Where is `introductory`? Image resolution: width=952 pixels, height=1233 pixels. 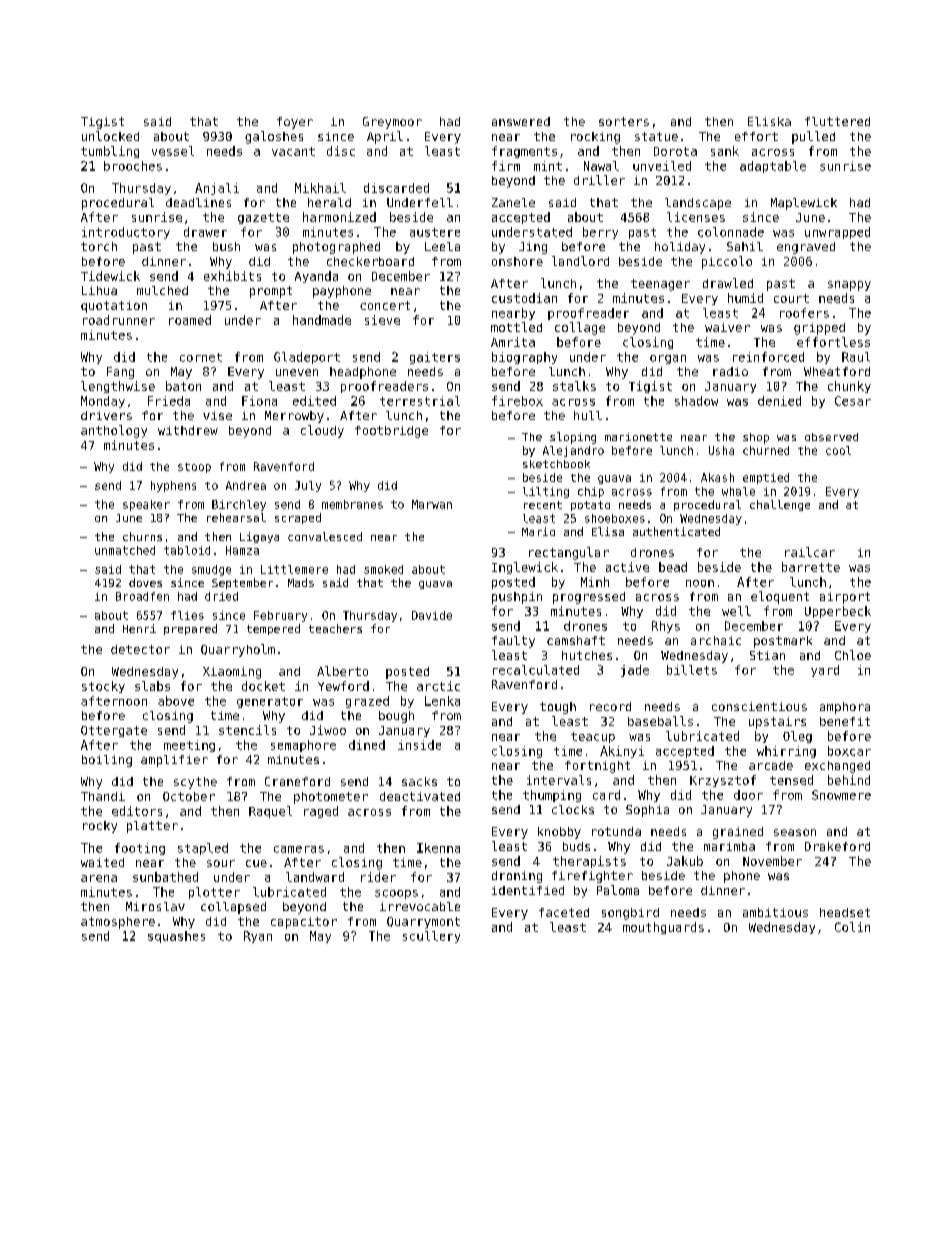 introductory is located at coordinates (126, 233).
